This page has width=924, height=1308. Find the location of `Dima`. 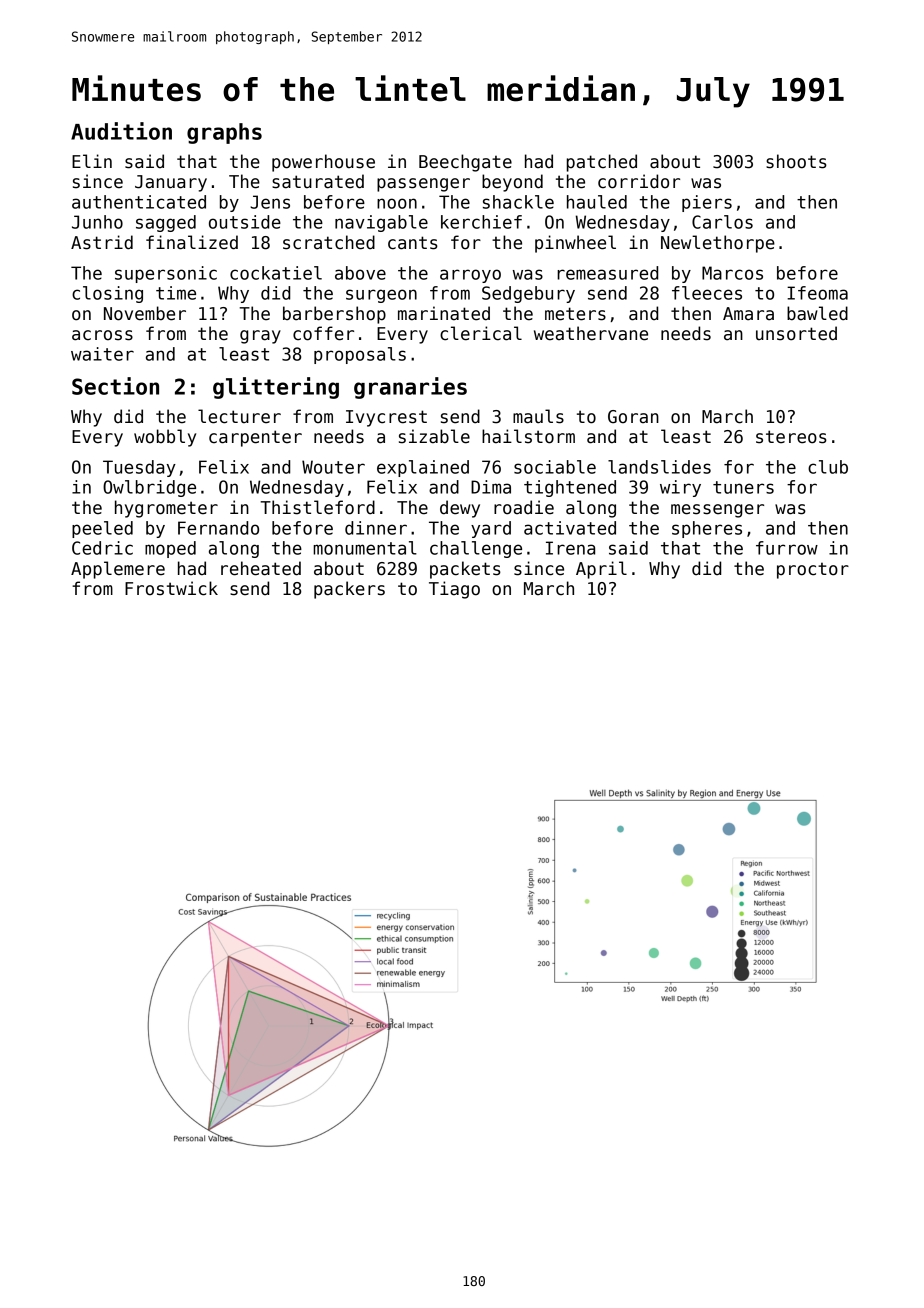

Dima is located at coordinates (491, 487).
